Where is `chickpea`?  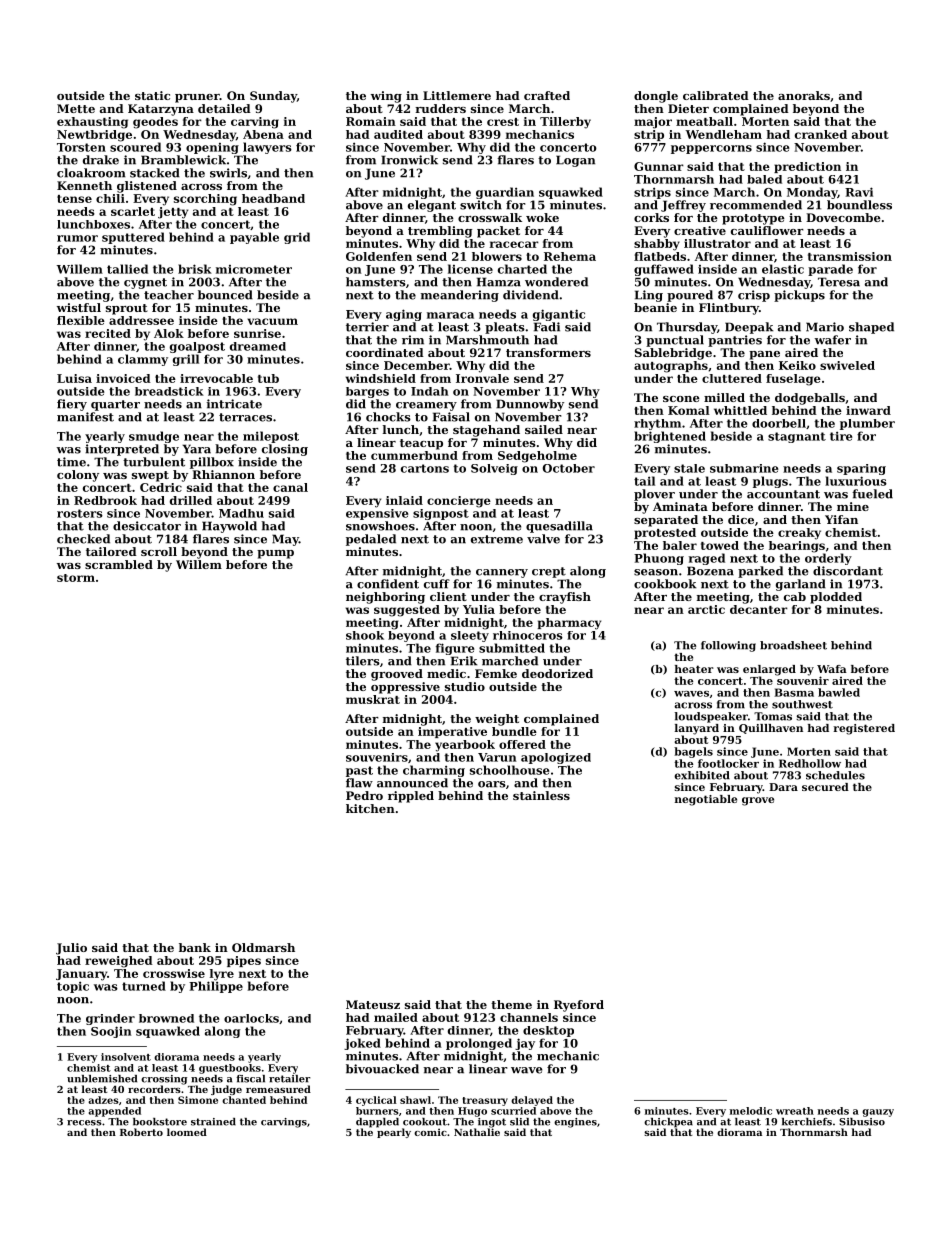 chickpea is located at coordinates (668, 1123).
